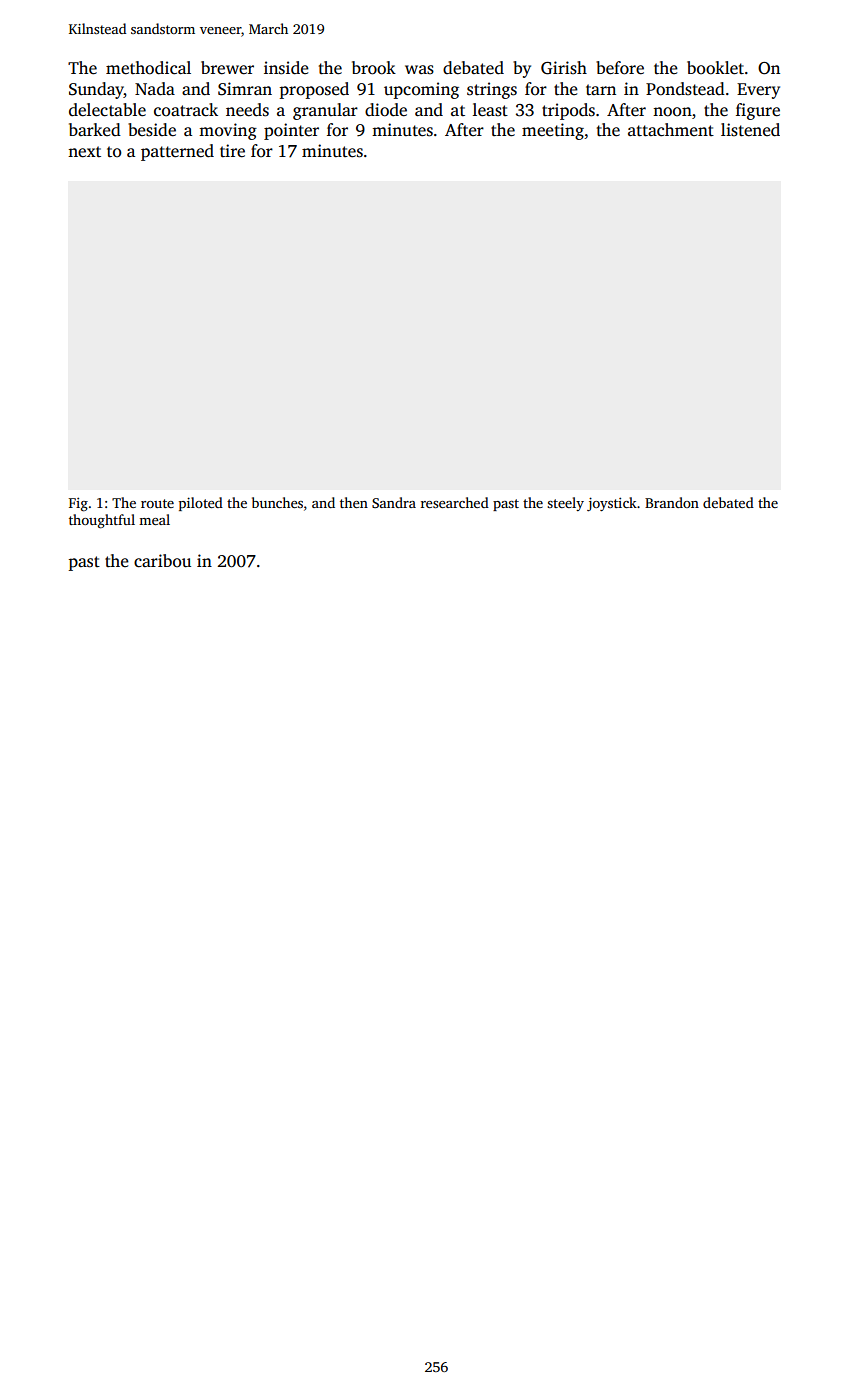 The width and height of the screenshot is (849, 1400). I want to click on meeting, so click(553, 131).
